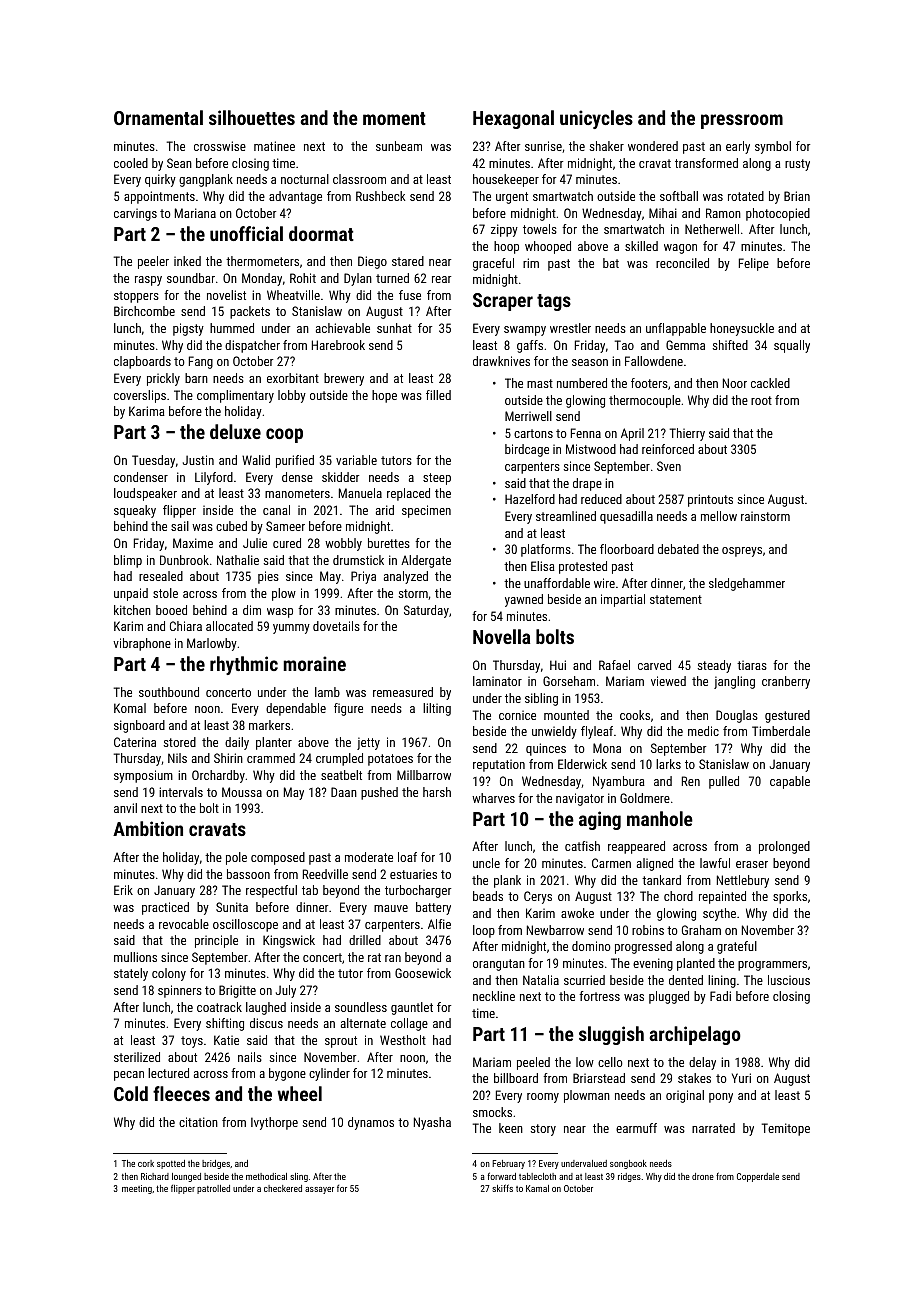  What do you see at coordinates (742, 121) in the screenshot?
I see `pressroom` at bounding box center [742, 121].
